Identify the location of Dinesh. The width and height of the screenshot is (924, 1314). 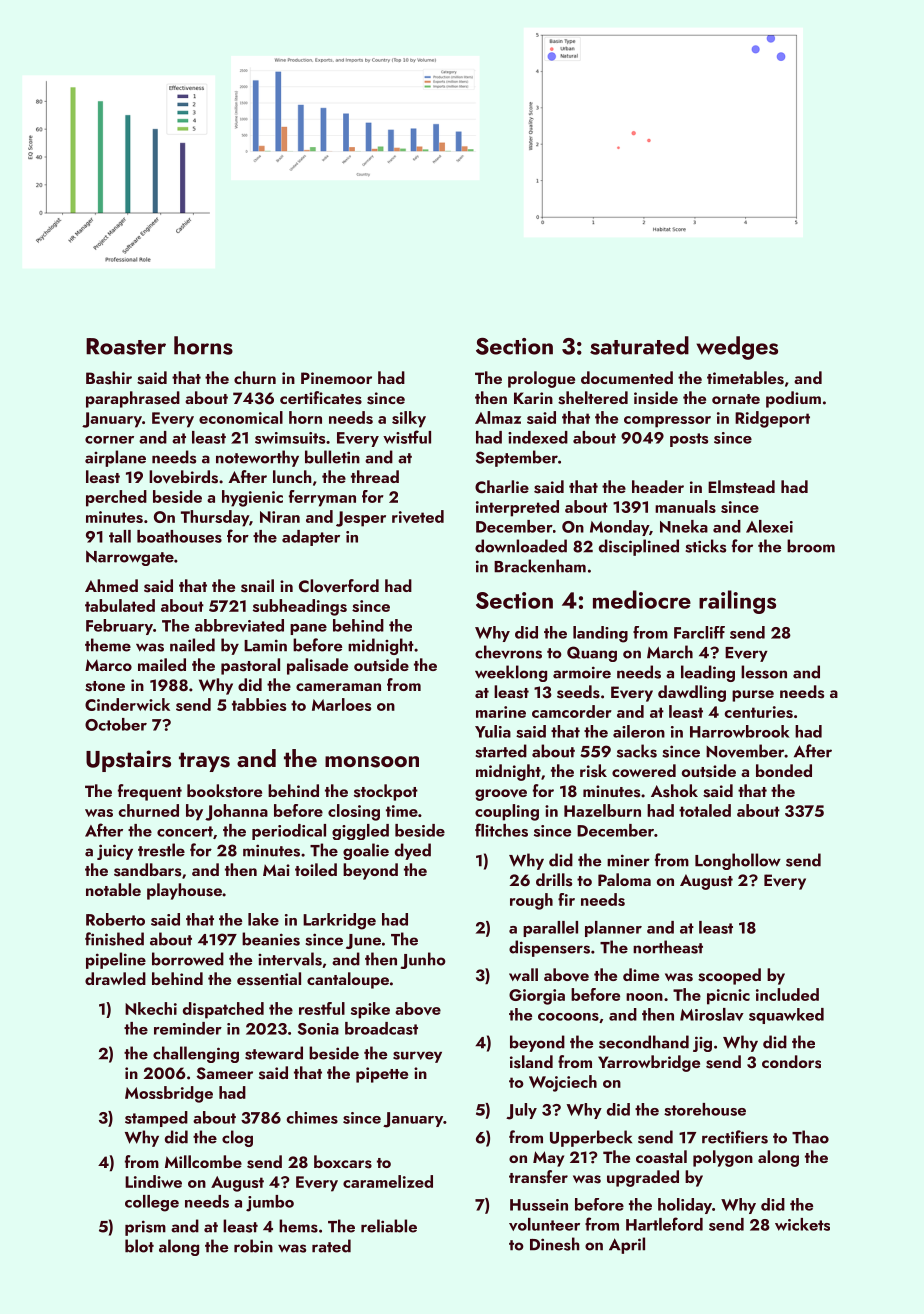
(555, 1244).
